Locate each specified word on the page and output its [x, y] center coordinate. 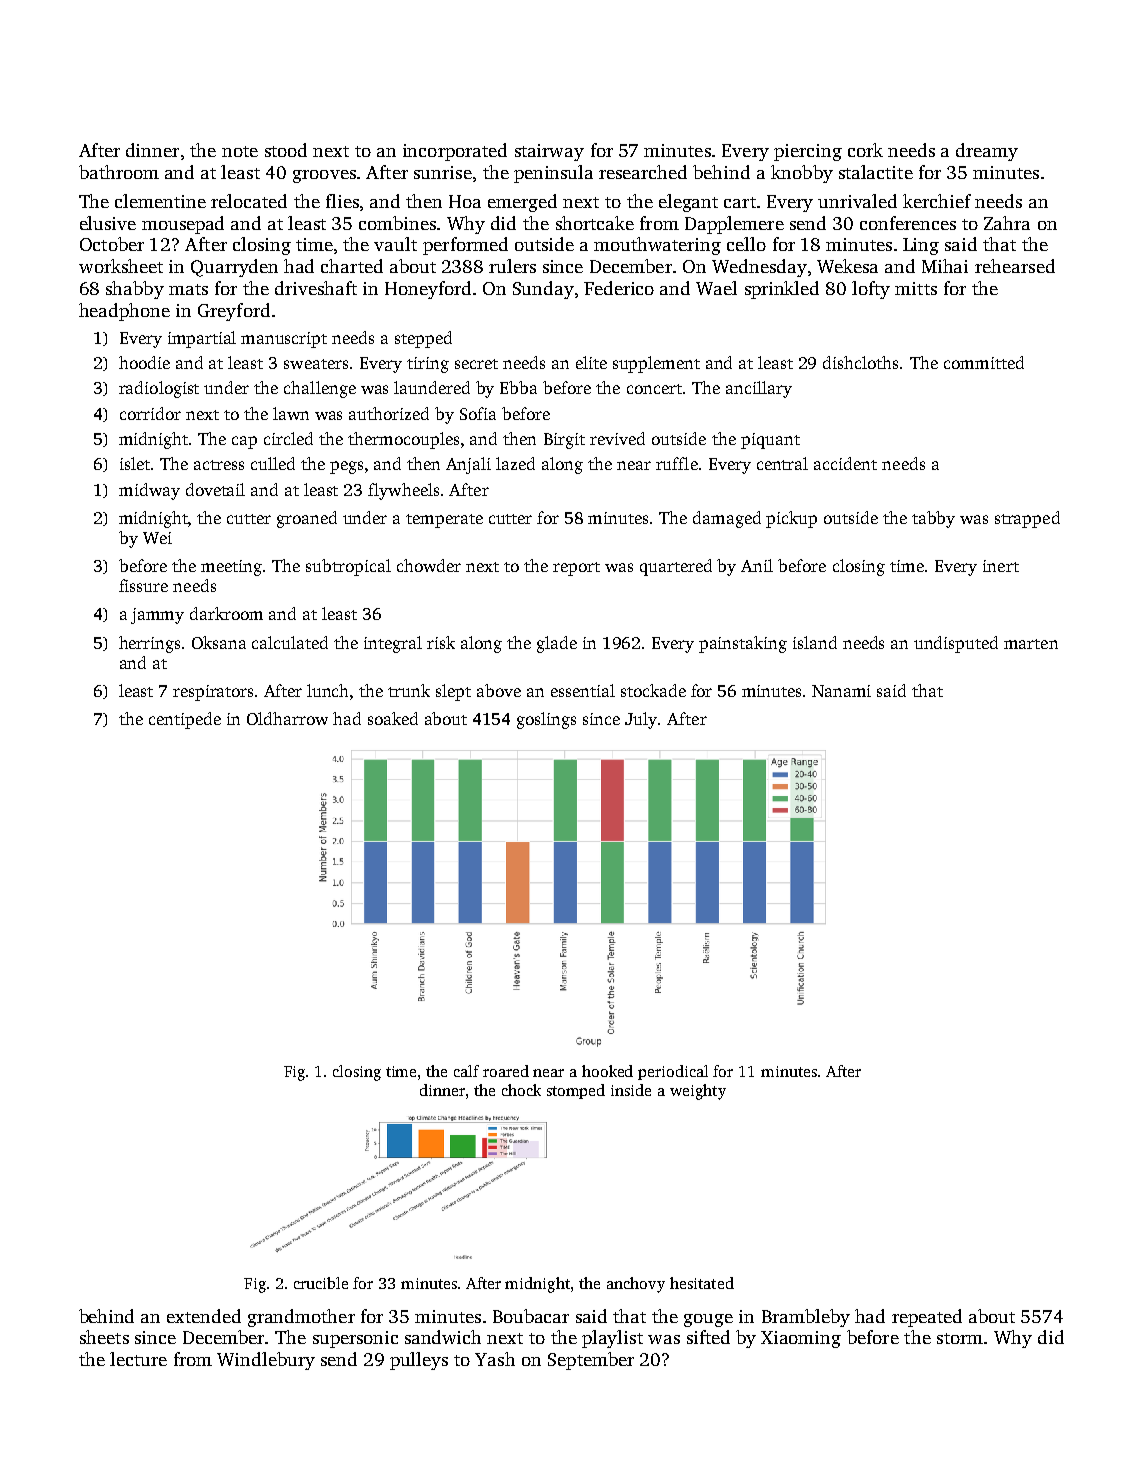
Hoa [465, 201]
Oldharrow [287, 718]
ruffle [677, 463]
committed [984, 362]
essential [583, 690]
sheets [104, 1337]
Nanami [841, 691]
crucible [321, 1283]
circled [288, 438]
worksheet [121, 266]
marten [1031, 644]
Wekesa [847, 266]
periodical [673, 1072]
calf [466, 1071]
